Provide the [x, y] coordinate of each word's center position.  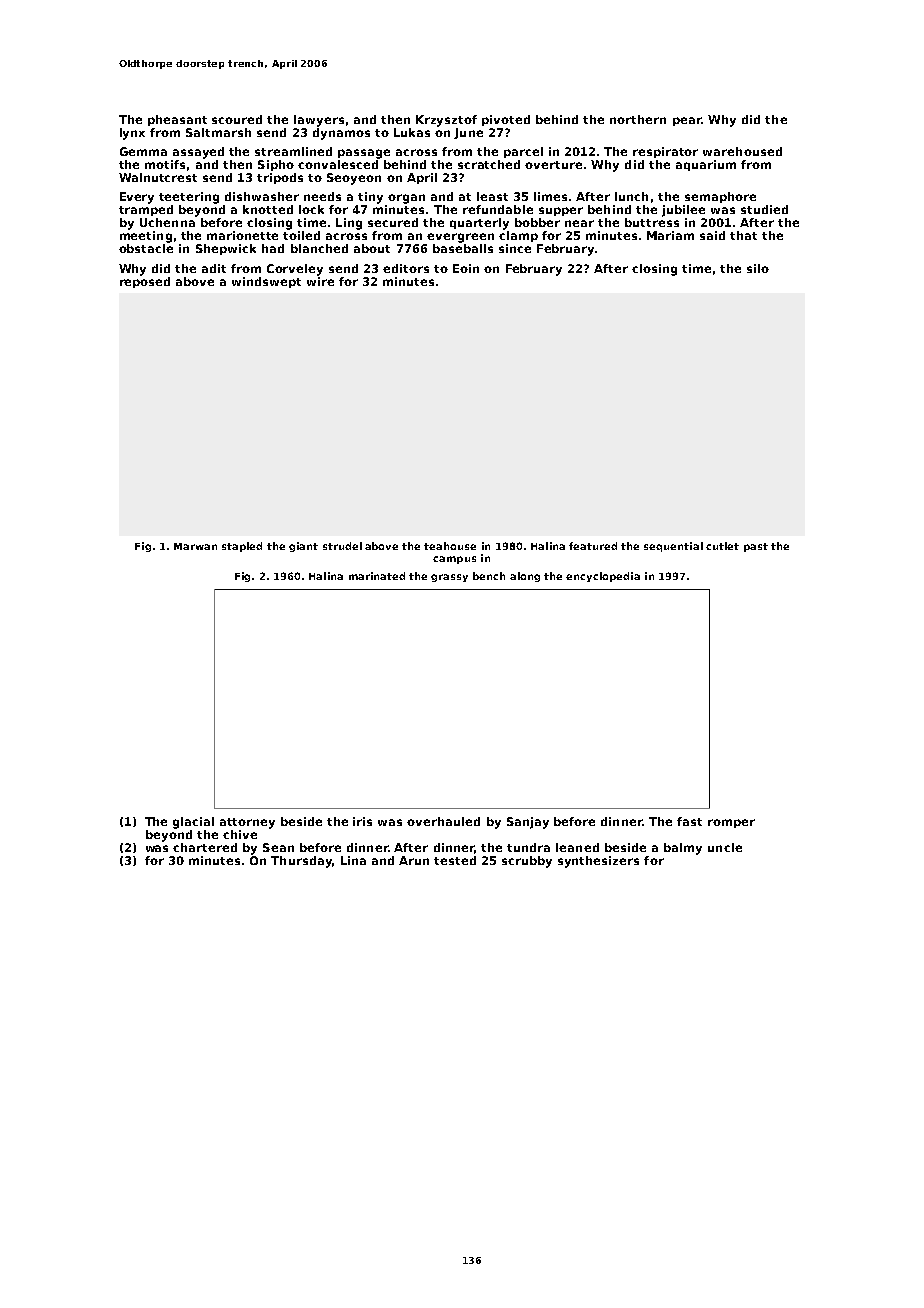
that [743, 235]
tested [455, 860]
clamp [518, 236]
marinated [377, 576]
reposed [145, 282]
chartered [205, 847]
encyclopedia [603, 577]
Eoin [466, 268]
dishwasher [262, 196]
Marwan [195, 546]
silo [758, 268]
